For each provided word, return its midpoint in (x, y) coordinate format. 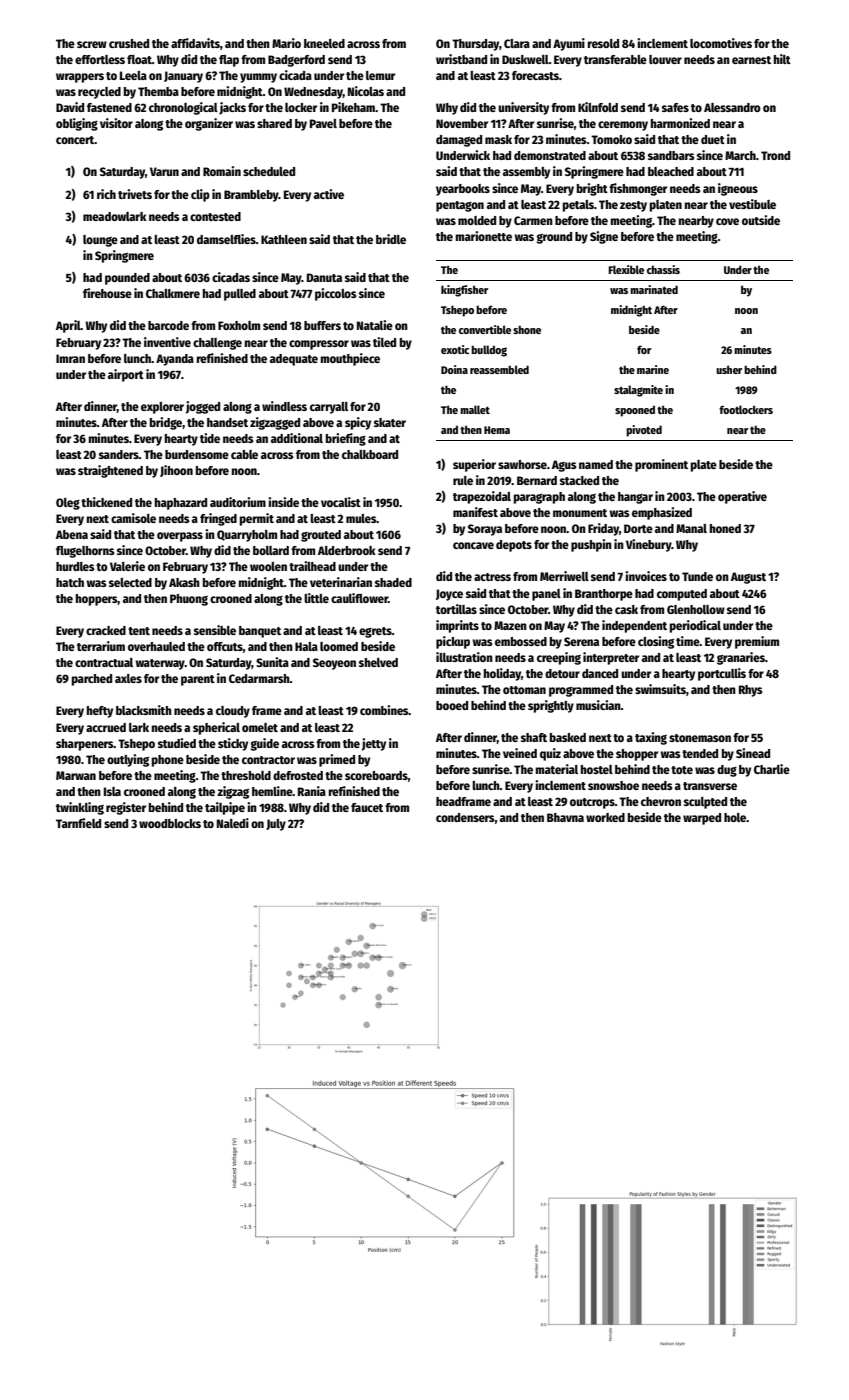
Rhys (751, 691)
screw (92, 44)
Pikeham (353, 107)
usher (729, 369)
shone (527, 330)
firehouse (107, 293)
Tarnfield (78, 823)
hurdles (75, 566)
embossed (521, 641)
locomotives (721, 43)
